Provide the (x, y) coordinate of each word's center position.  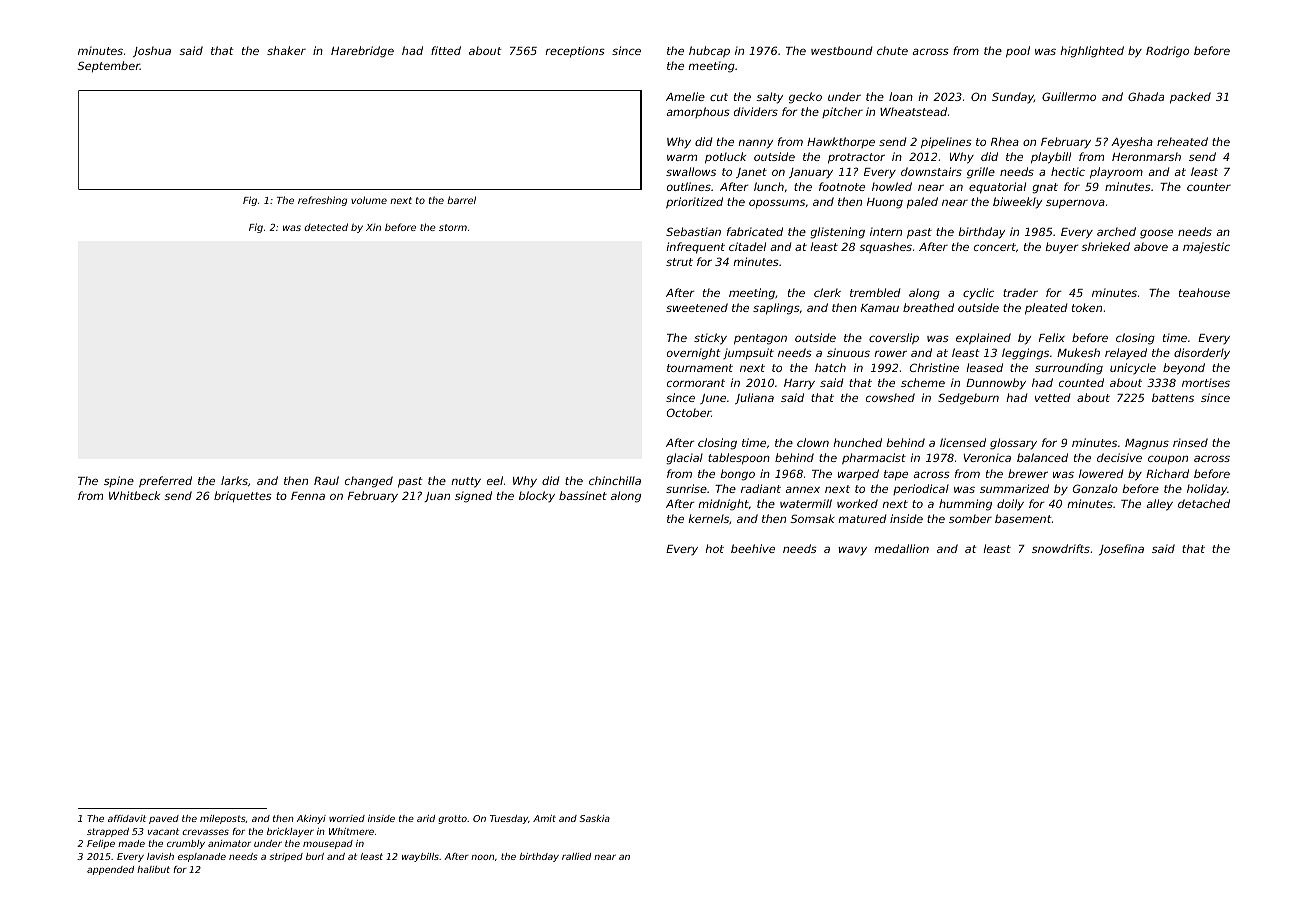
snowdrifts (1061, 548)
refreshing (322, 201)
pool (1018, 52)
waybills (420, 857)
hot (715, 548)
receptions (575, 52)
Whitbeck (134, 495)
